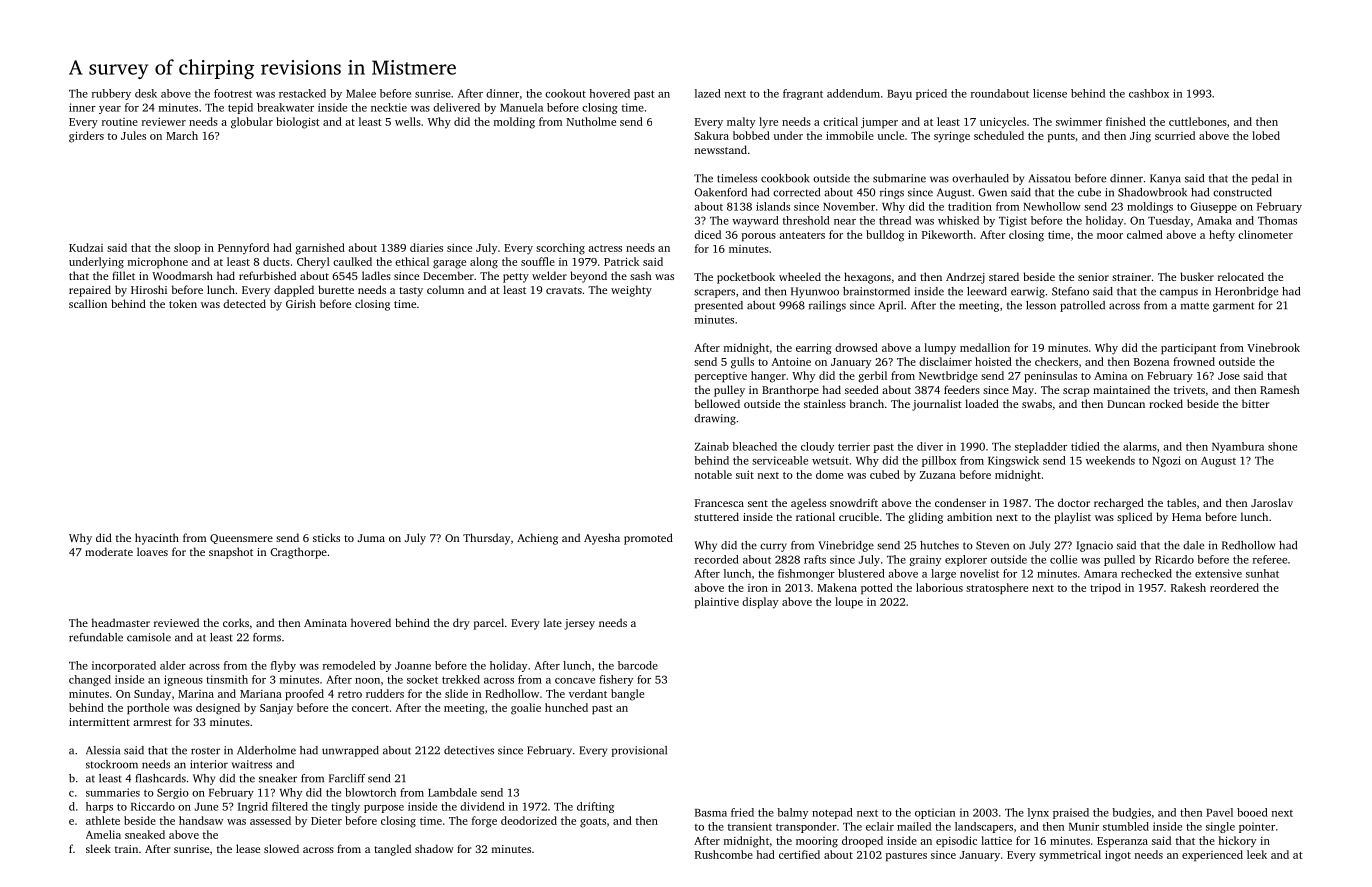 The image size is (1372, 887). I want to click on hyacinth, so click(157, 539).
